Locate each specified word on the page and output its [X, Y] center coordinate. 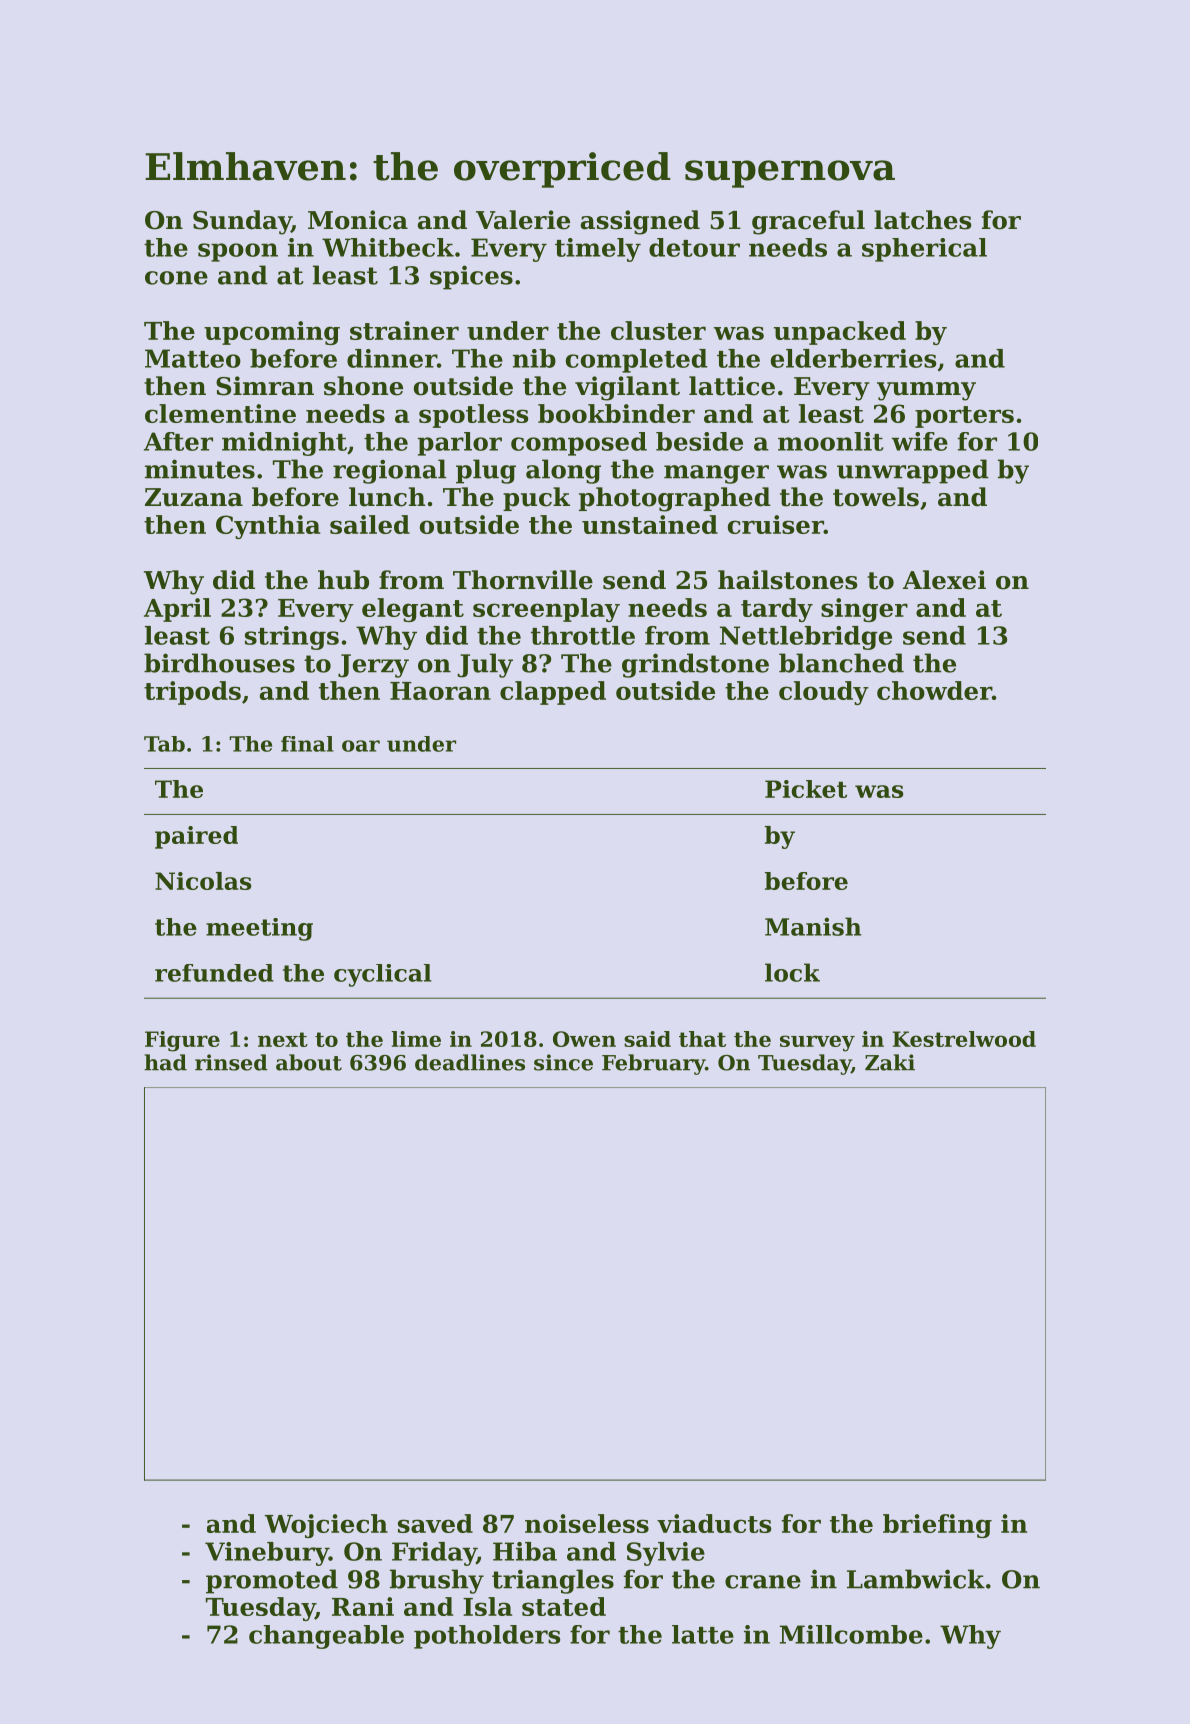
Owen [584, 1039]
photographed [675, 499]
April [177, 610]
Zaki [890, 1062]
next [283, 1039]
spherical [924, 250]
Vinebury [267, 1554]
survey [817, 1043]
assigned [640, 222]
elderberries [853, 358]
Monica [358, 220]
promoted [272, 1581]
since [563, 1062]
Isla [487, 1606]
